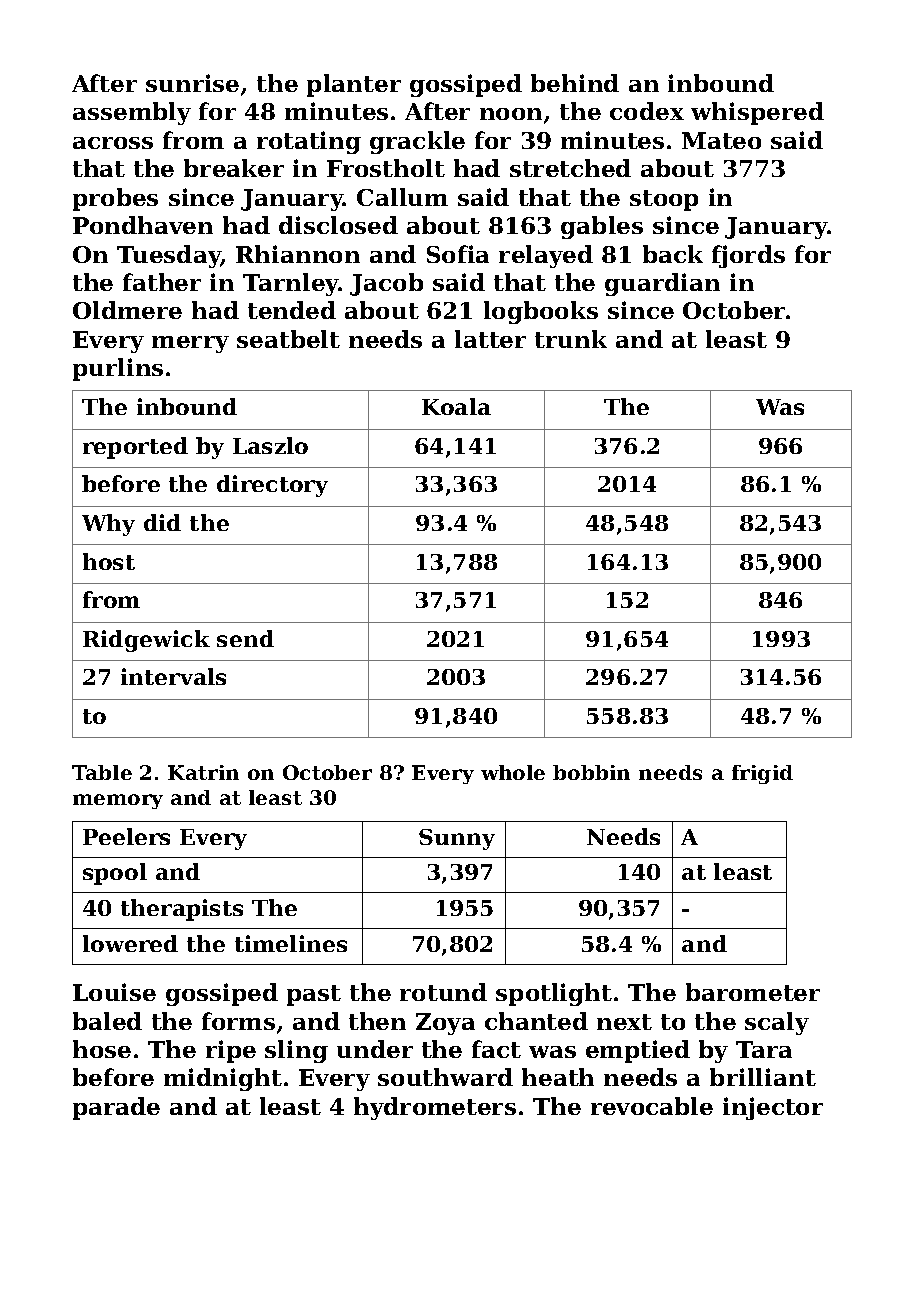 This image has width=924, height=1311. Describe the element at coordinates (513, 772) in the image. I see `whole` at that location.
